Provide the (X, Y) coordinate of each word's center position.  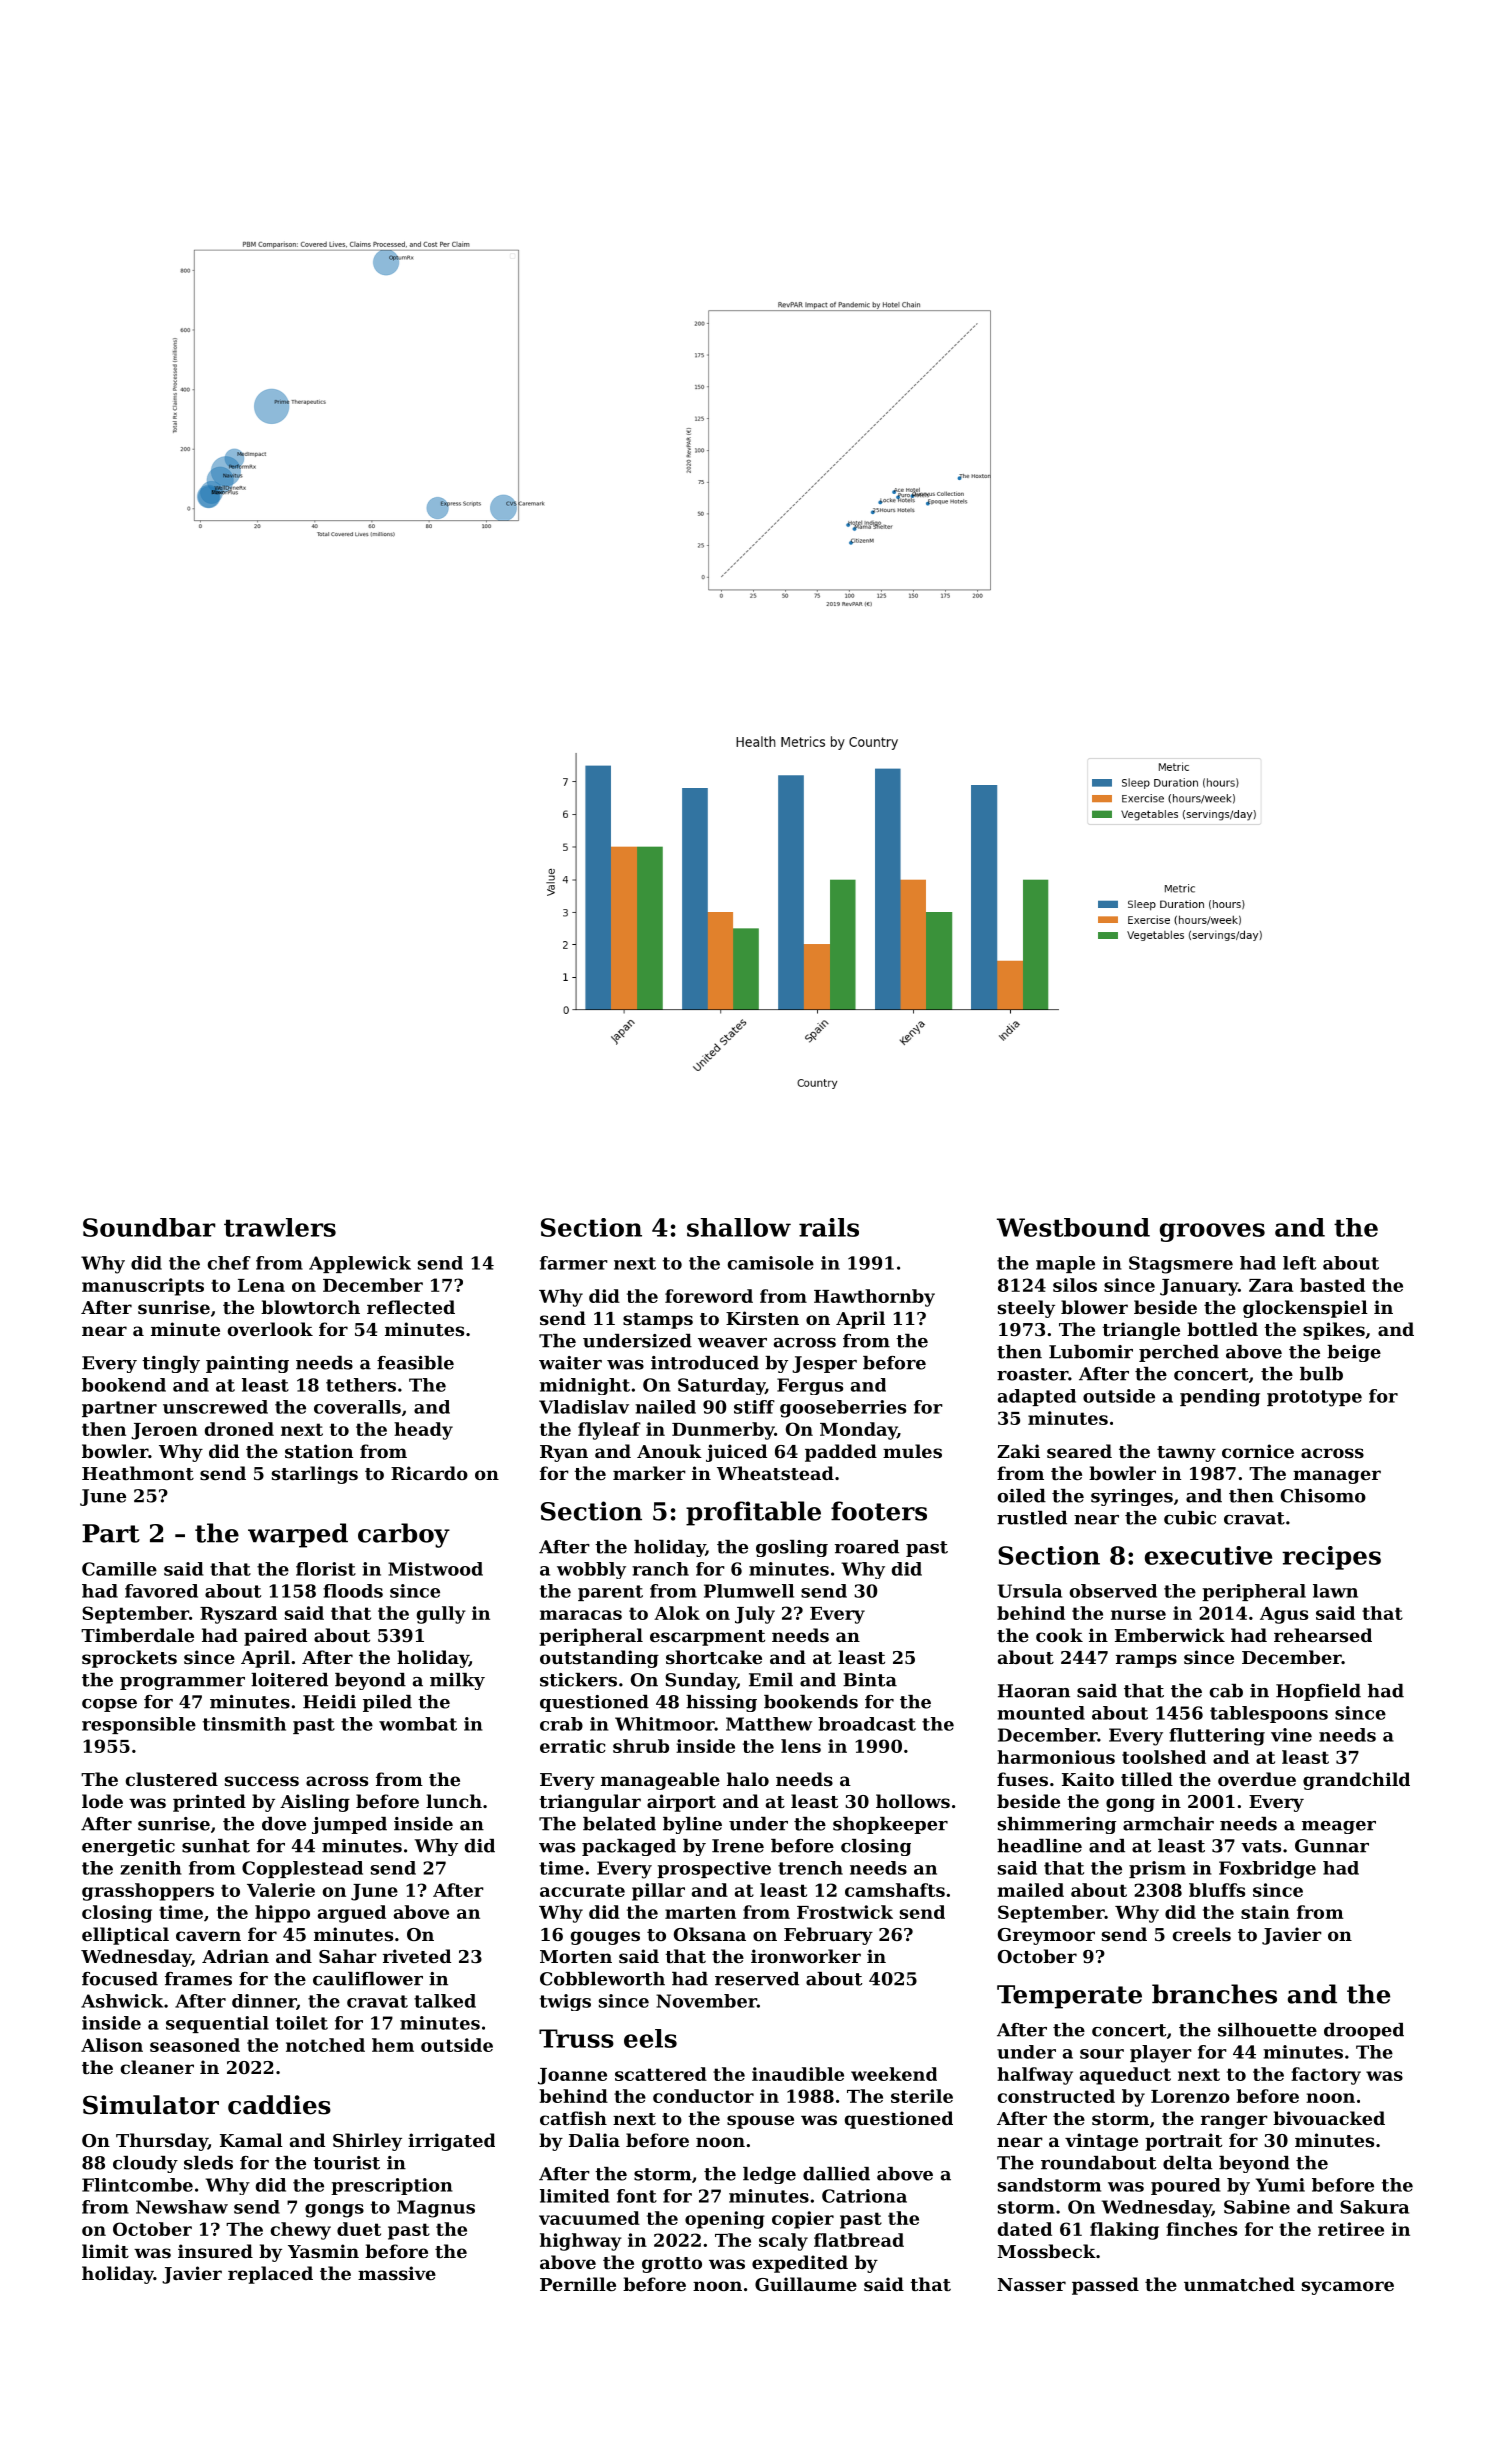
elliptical (125, 1936)
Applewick (360, 1264)
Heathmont (138, 1473)
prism (1157, 1869)
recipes (1331, 1558)
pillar (658, 1892)
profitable (753, 1513)
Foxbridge (1267, 1870)
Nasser (1032, 2284)
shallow (739, 1227)
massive (397, 2273)
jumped (349, 1825)
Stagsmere (1181, 1265)
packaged (629, 1847)
